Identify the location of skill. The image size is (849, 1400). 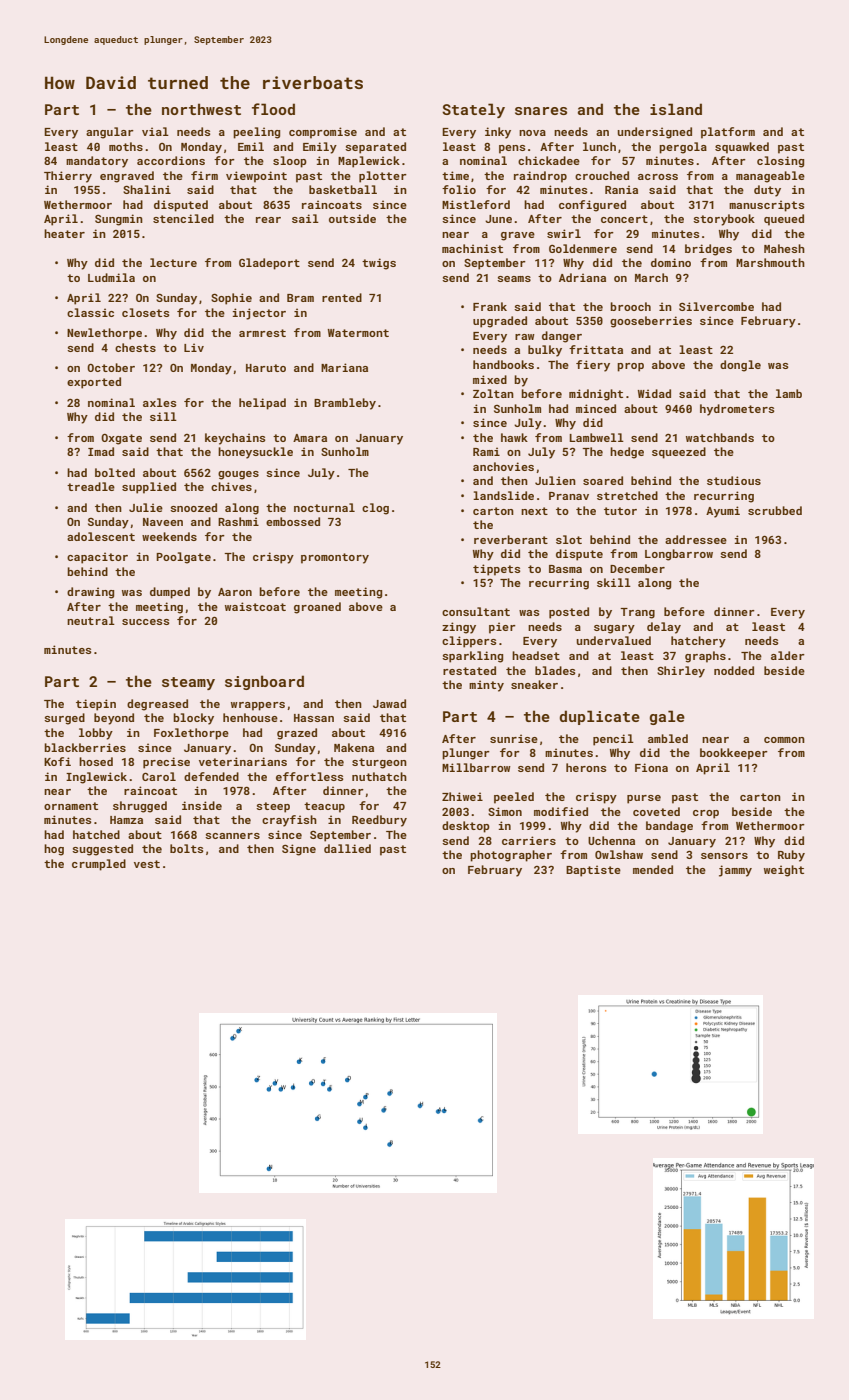
(614, 582).
